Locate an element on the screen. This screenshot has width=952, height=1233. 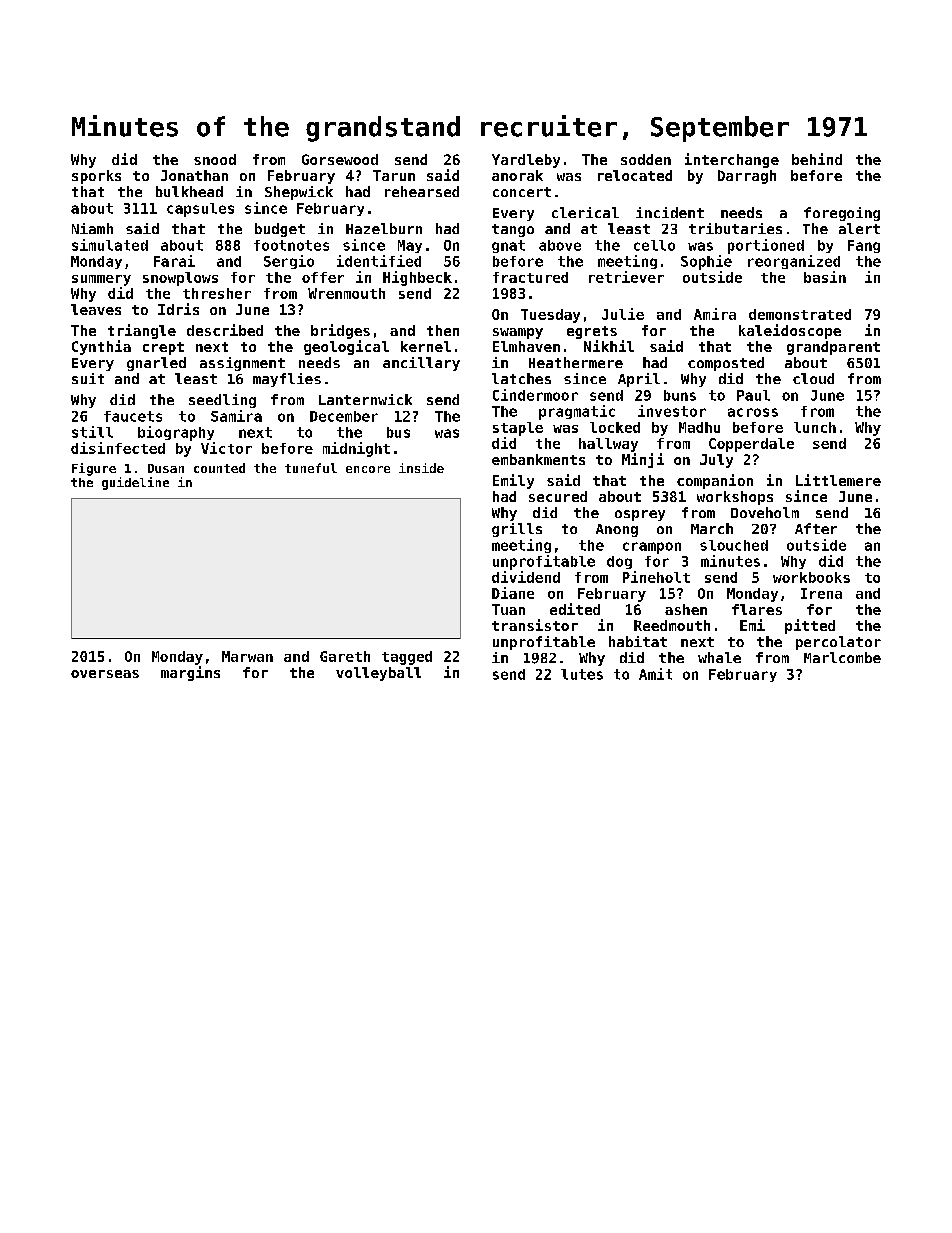
transistor is located at coordinates (535, 625).
